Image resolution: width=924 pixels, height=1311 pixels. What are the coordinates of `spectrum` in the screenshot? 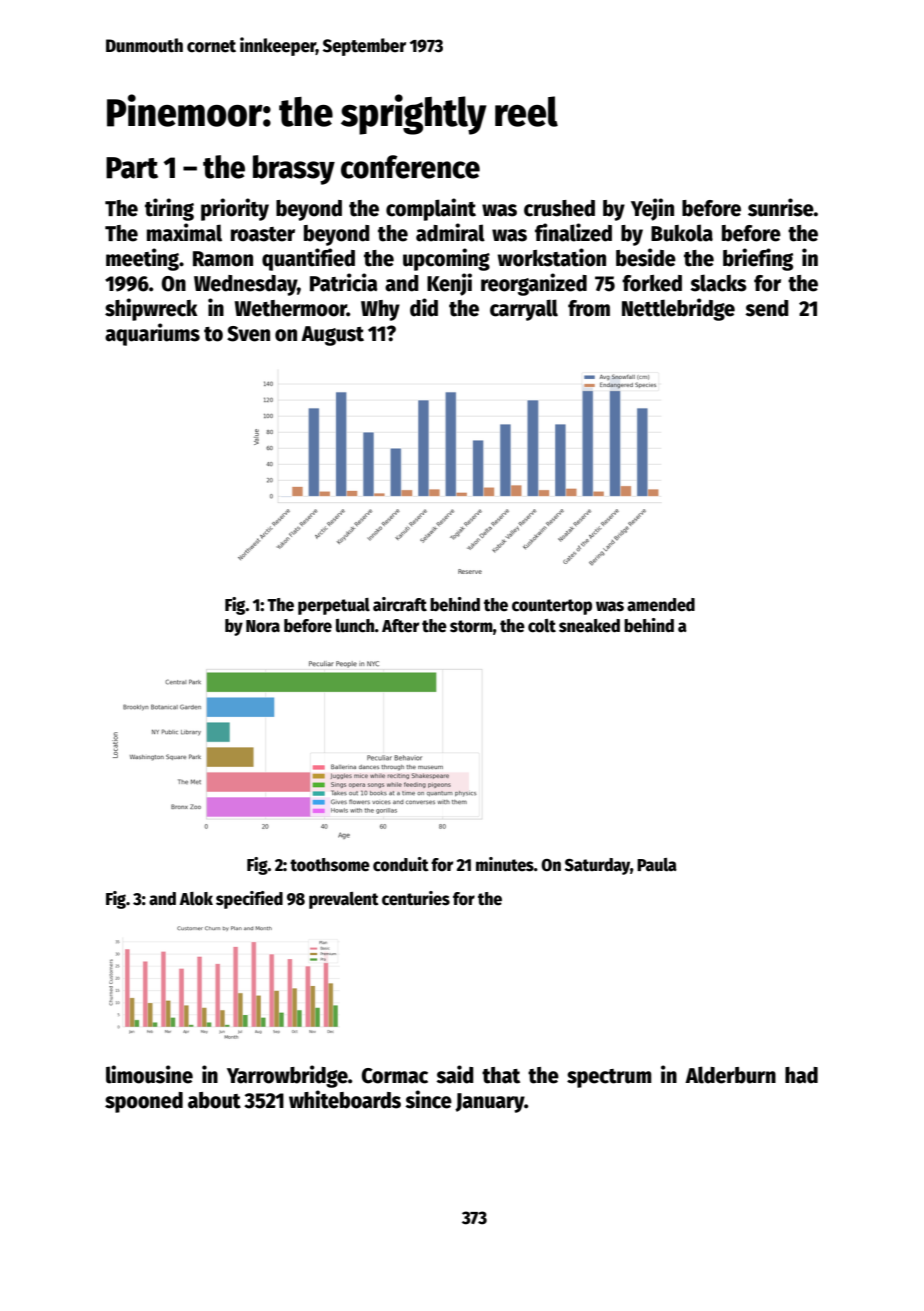 It's located at (609, 1078).
